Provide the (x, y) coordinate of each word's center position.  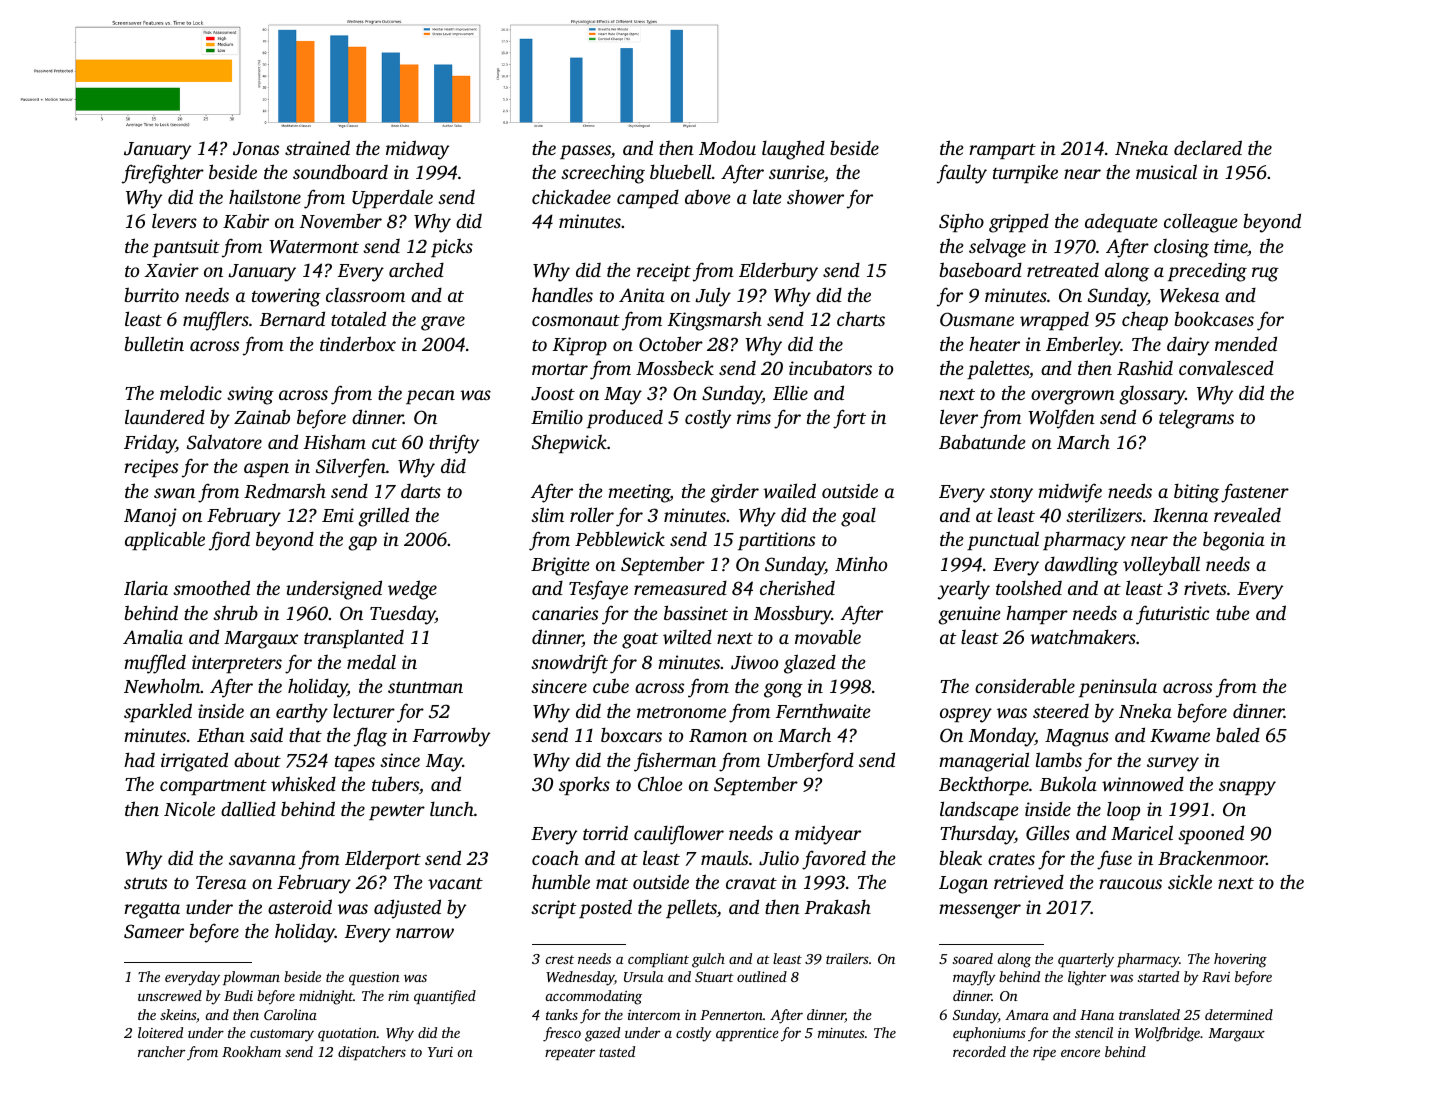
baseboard (980, 269)
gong (783, 690)
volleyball (1161, 566)
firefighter (163, 174)
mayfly (974, 978)
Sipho (961, 222)
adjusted (407, 909)
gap (362, 543)
